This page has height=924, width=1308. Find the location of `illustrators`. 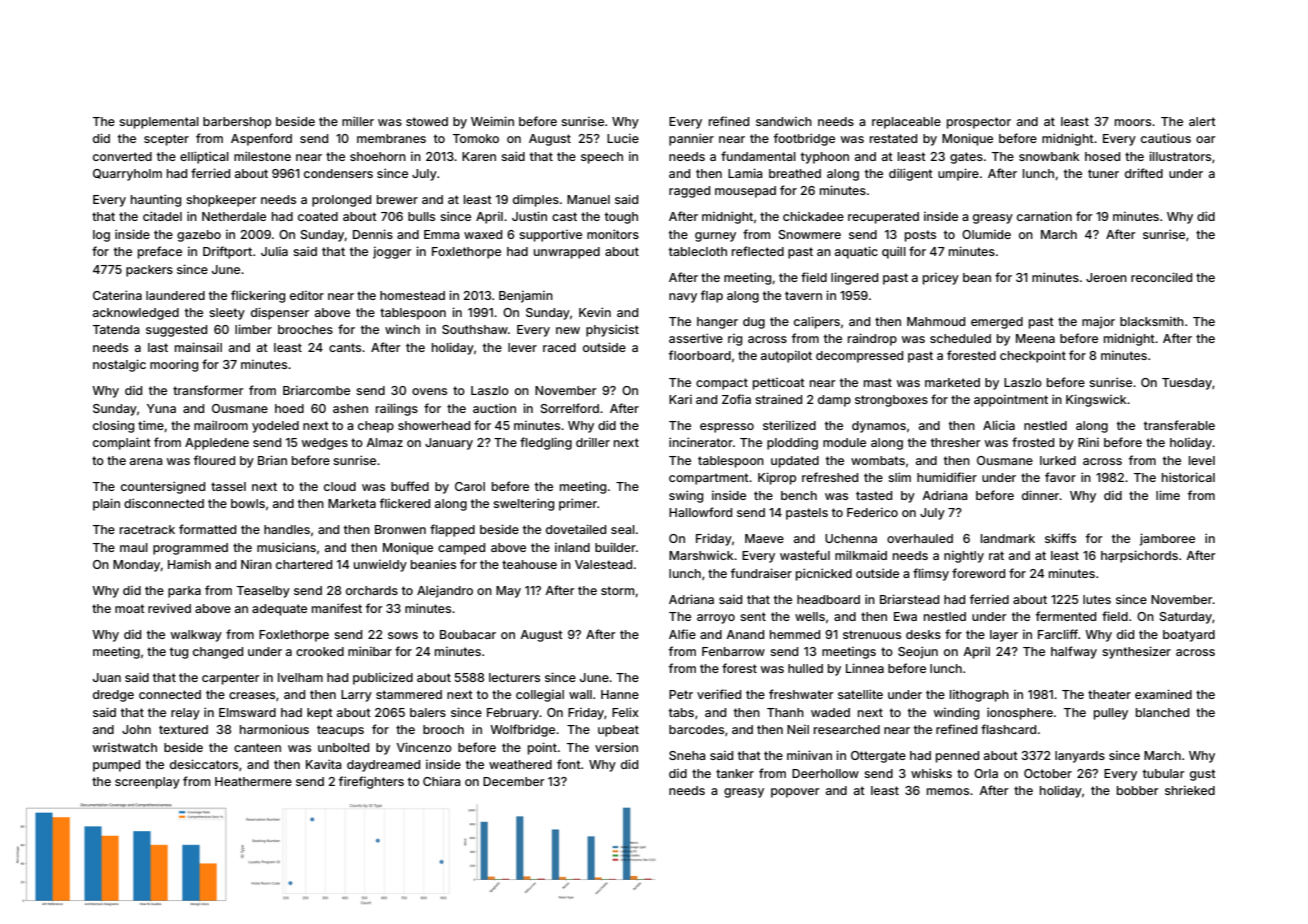

illustrators is located at coordinates (1180, 156).
